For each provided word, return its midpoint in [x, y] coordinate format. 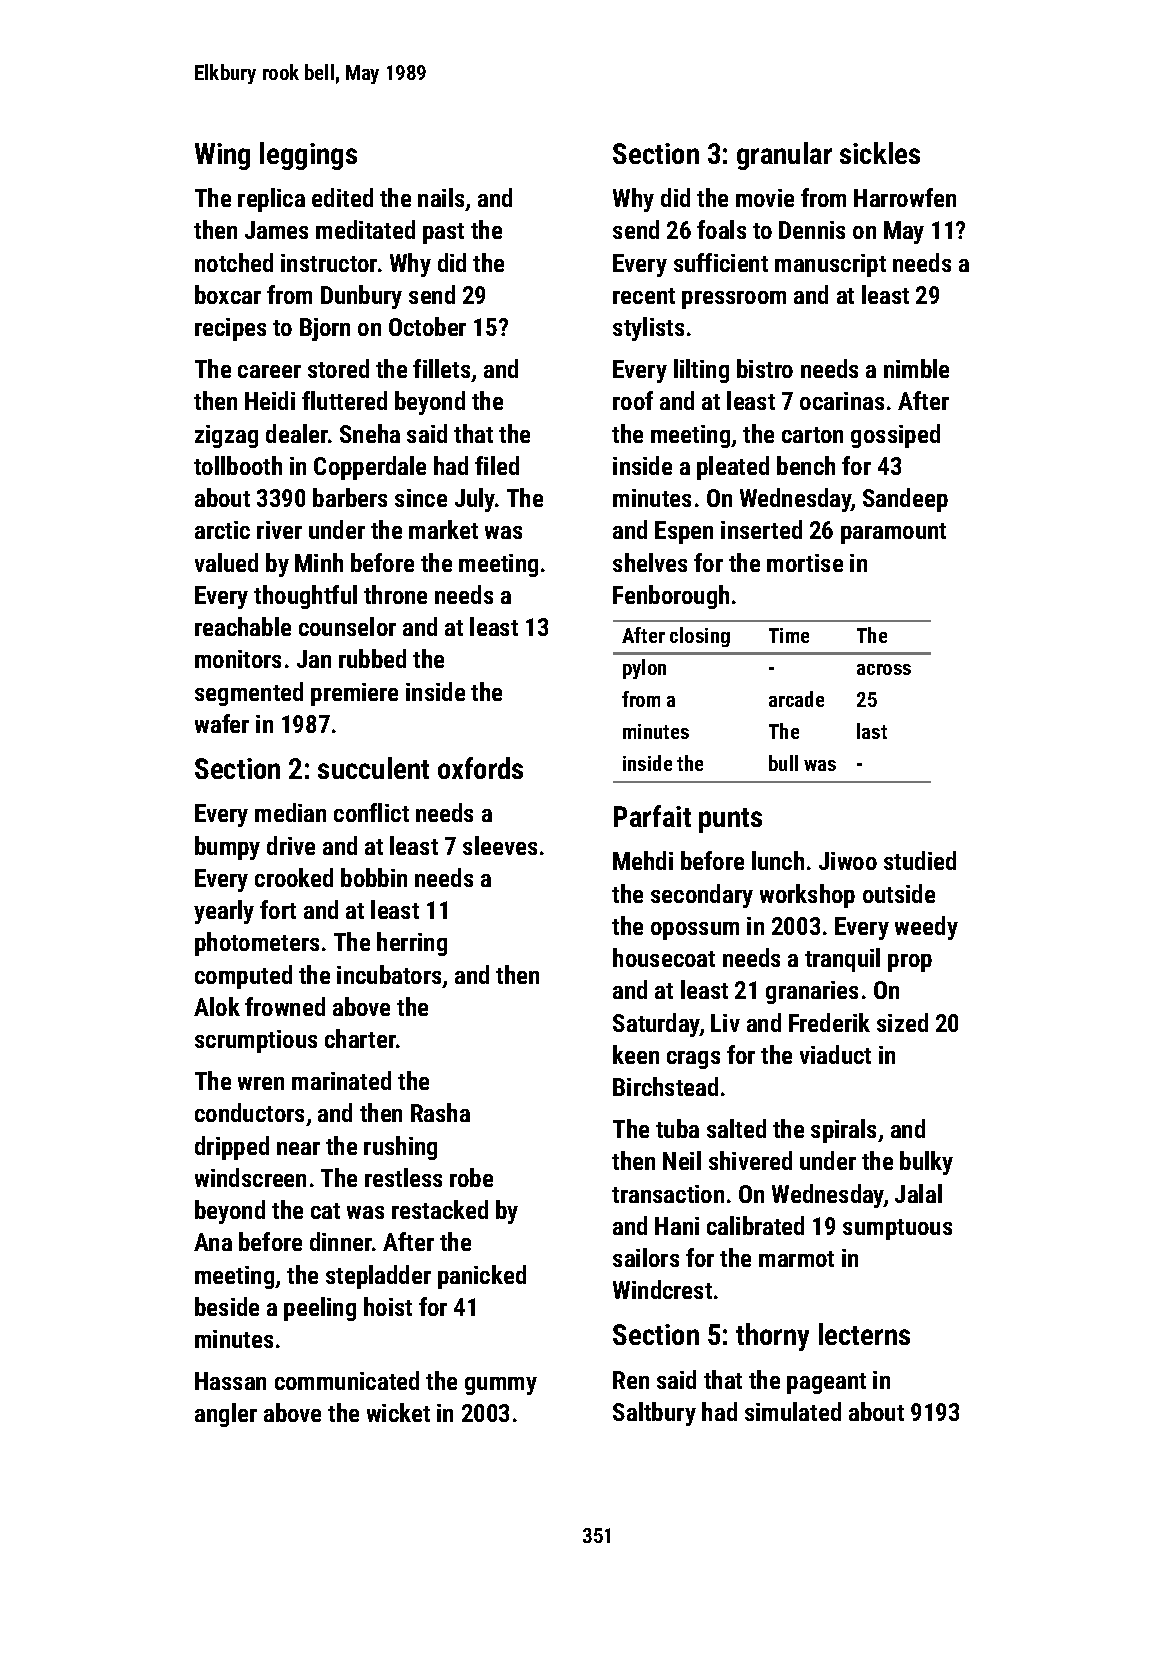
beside [227, 1306]
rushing [400, 1148]
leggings [308, 156]
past [443, 233]
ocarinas [842, 401]
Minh [319, 562]
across [884, 669]
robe [471, 1177]
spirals [843, 1131]
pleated [733, 468]
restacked [440, 1209]
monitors [238, 659]
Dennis [812, 230]
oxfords [480, 768]
